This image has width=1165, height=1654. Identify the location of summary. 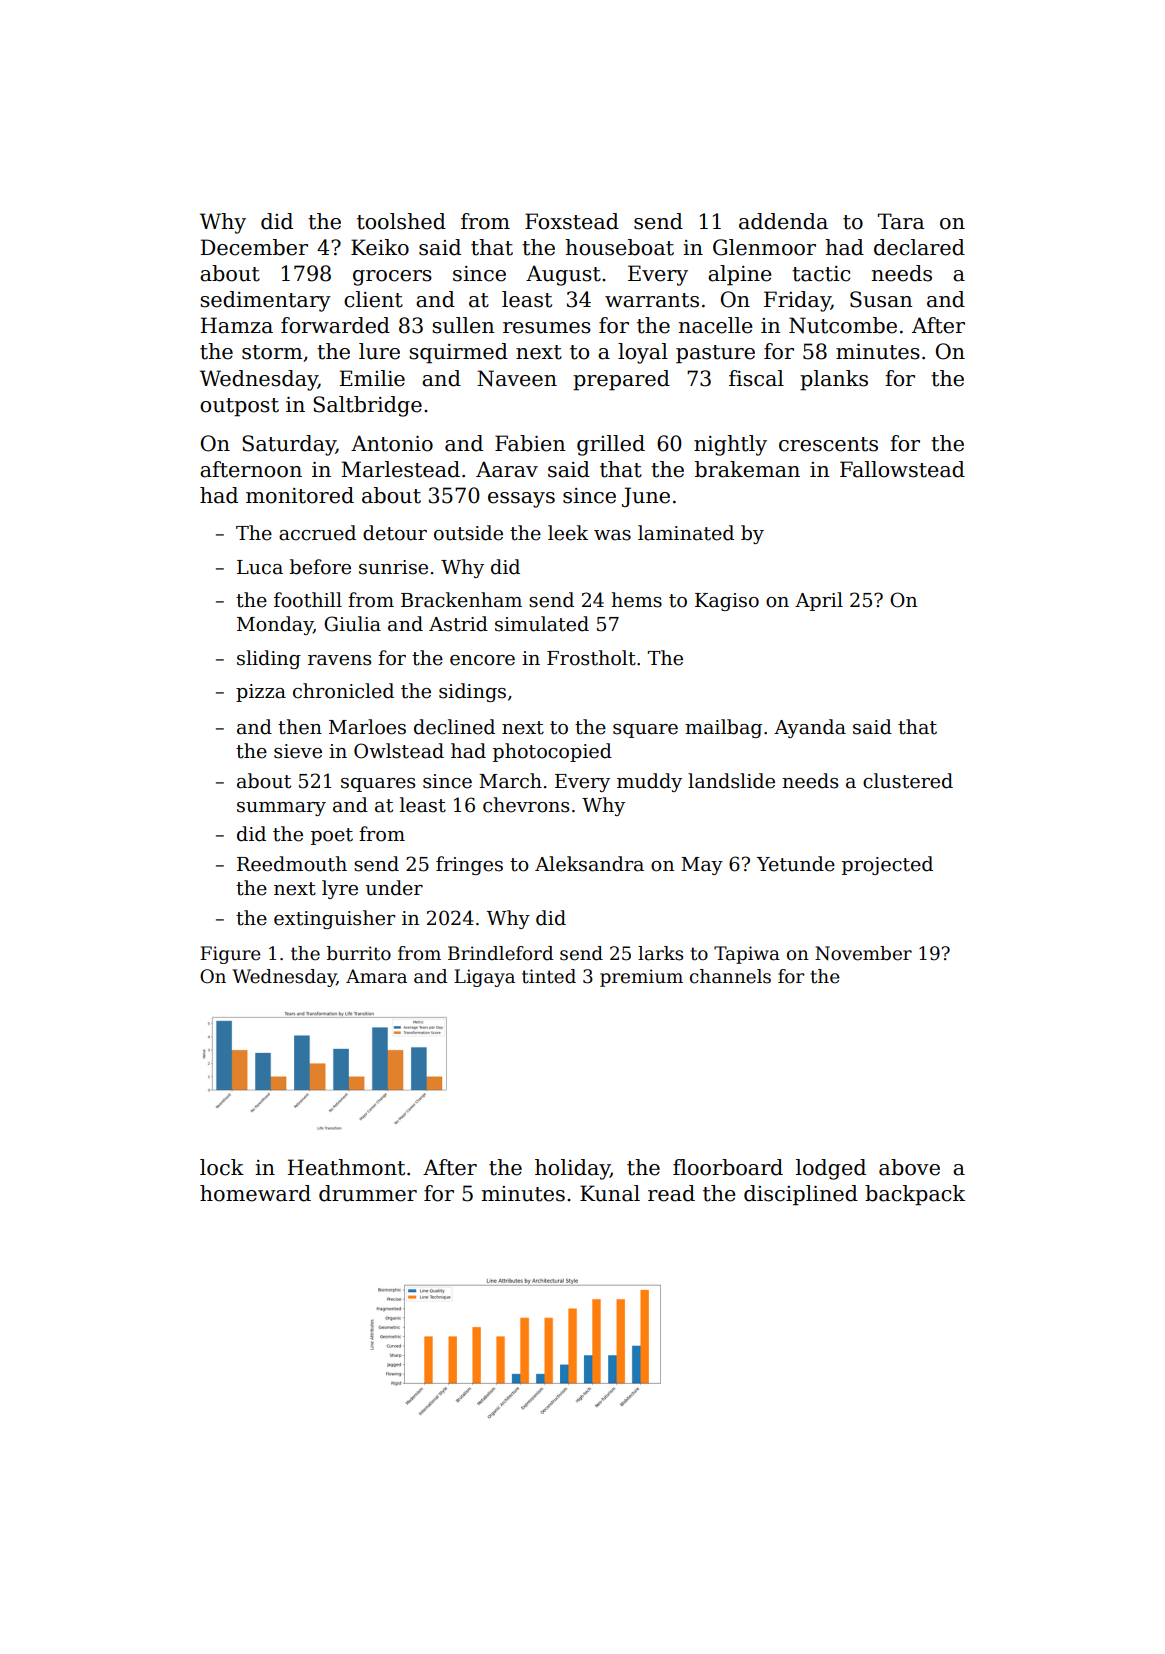
(281, 809).
